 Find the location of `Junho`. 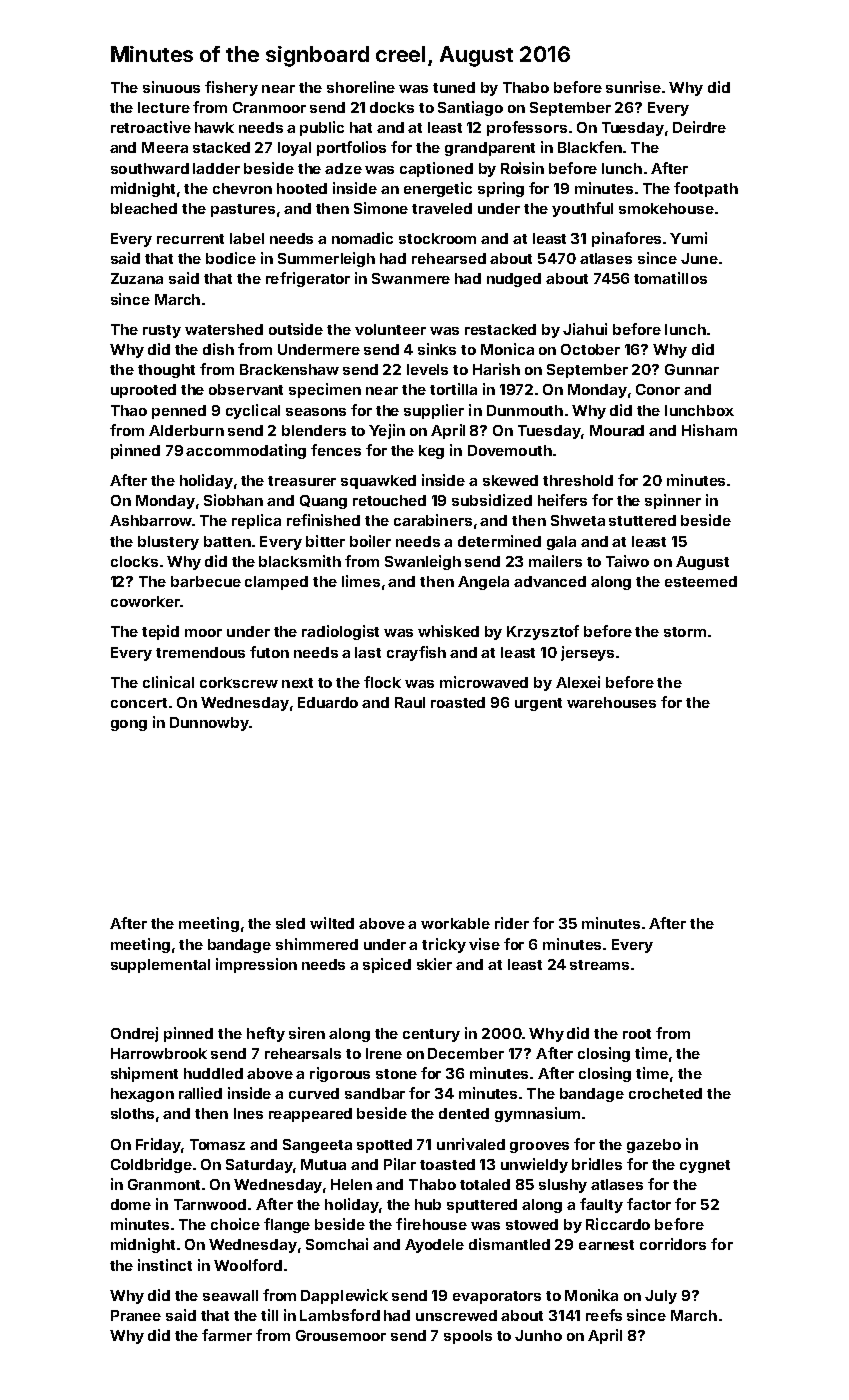

Junho is located at coordinates (538, 1335).
